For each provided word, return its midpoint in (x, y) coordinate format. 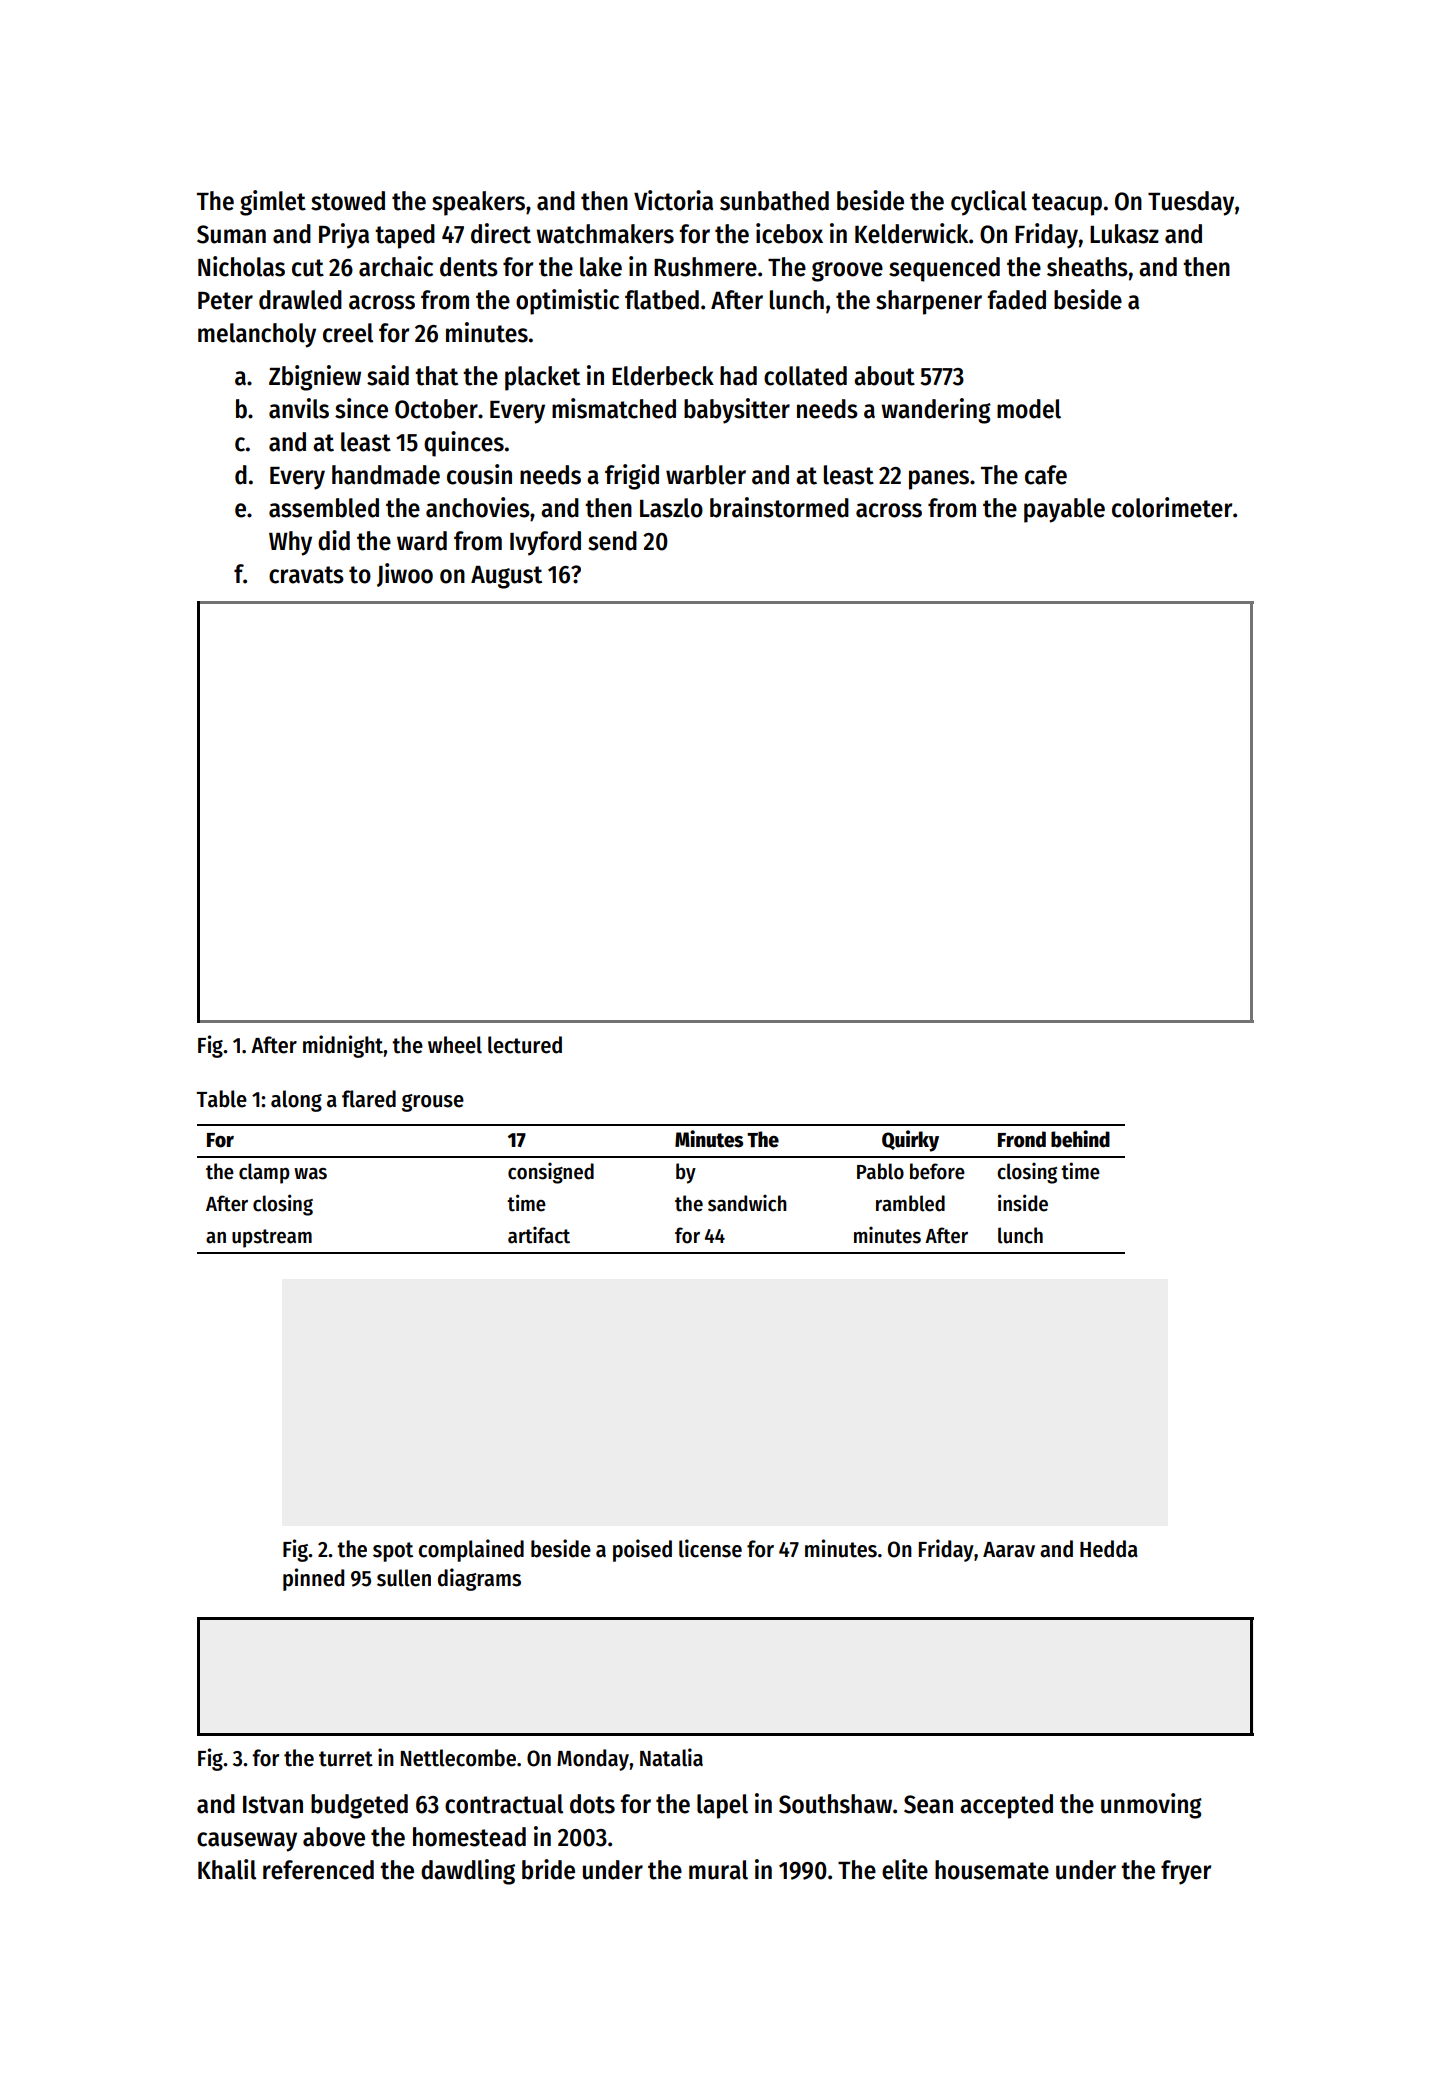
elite (905, 1869)
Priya (344, 236)
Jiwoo (405, 575)
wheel (455, 1045)
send (612, 541)
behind (1080, 1139)
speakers (478, 203)
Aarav (1009, 1550)
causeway (247, 1842)
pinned (313, 1579)
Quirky (910, 1141)
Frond (1022, 1139)
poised (642, 1550)
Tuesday (1191, 203)
